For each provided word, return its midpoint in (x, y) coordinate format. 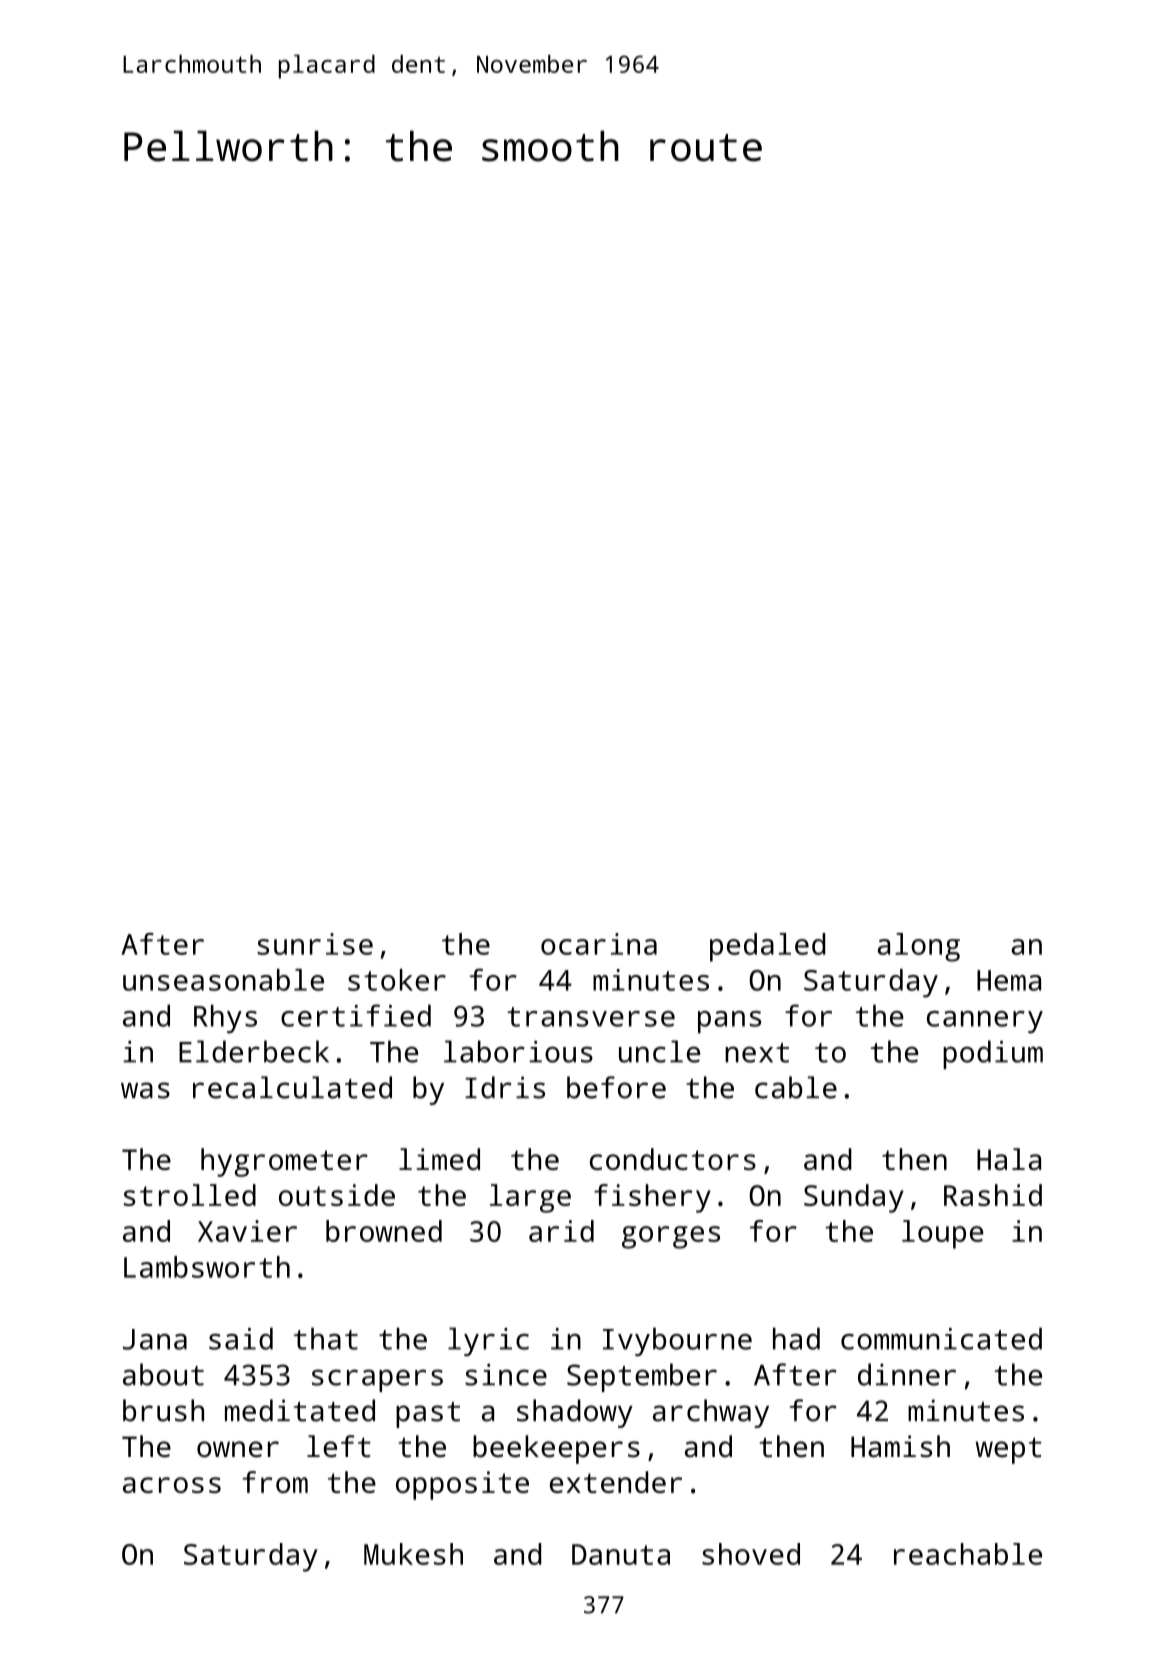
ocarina (599, 944)
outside (337, 1195)
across (172, 1485)
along (919, 947)
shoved (751, 1554)
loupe (942, 1234)
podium (993, 1054)
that (326, 1338)
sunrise (315, 944)
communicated (941, 1338)
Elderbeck (254, 1051)
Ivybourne (677, 1341)
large (530, 1198)
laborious (518, 1051)
